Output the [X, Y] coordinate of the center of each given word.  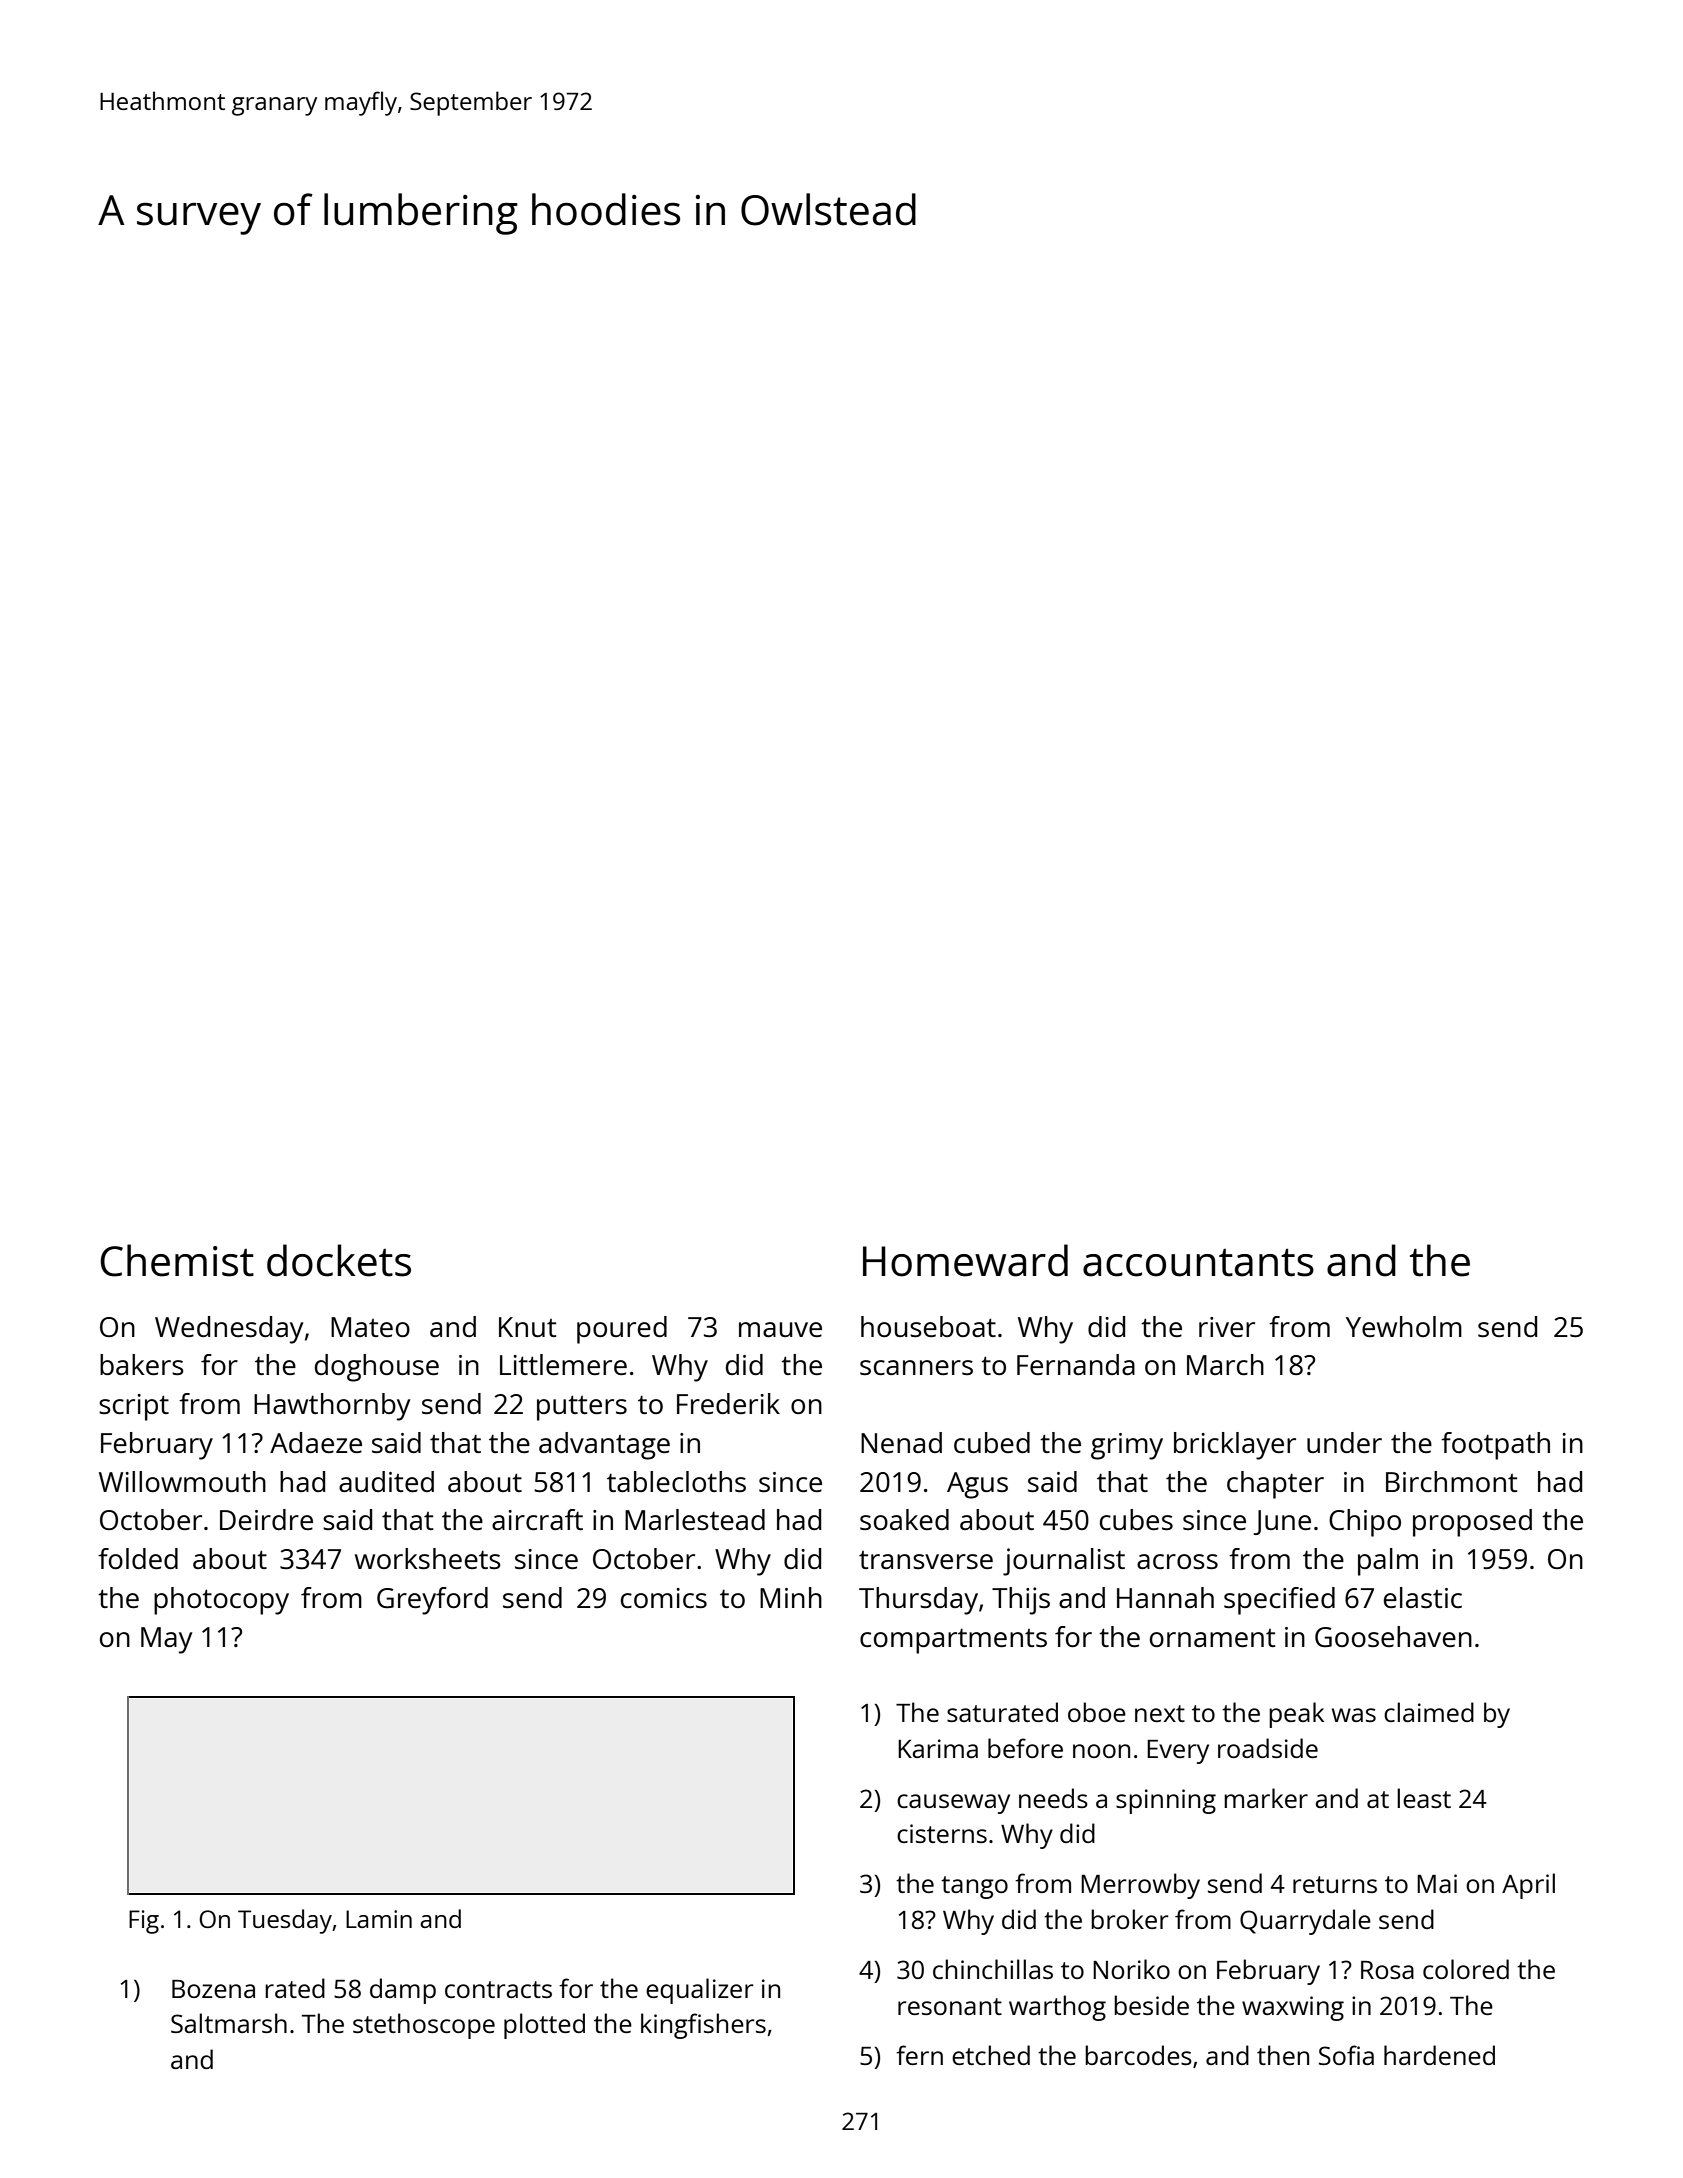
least [1424, 1798]
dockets [339, 1260]
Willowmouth [182, 1481]
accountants [1198, 1263]
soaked [904, 1519]
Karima [938, 1748]
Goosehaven [1393, 1636]
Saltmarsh [229, 2023]
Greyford [432, 1601]
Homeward [965, 1260]
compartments [953, 1641]
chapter [1275, 1485]
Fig [144, 1922]
